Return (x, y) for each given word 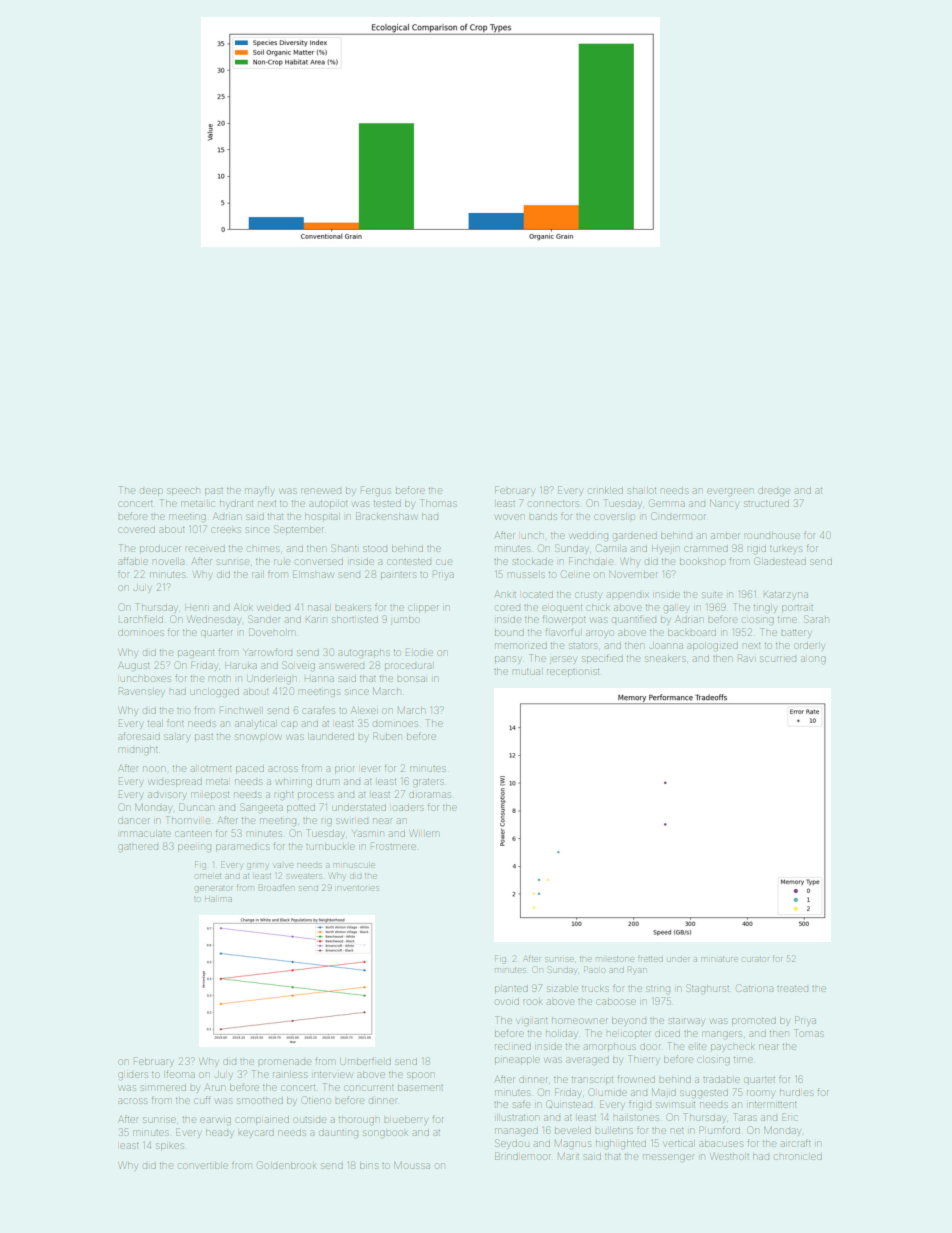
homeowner (580, 1021)
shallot (642, 491)
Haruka (241, 666)
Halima (218, 899)
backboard (692, 632)
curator (755, 959)
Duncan (196, 807)
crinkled (606, 490)
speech (183, 492)
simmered (163, 1088)
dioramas (430, 795)
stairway (686, 1022)
